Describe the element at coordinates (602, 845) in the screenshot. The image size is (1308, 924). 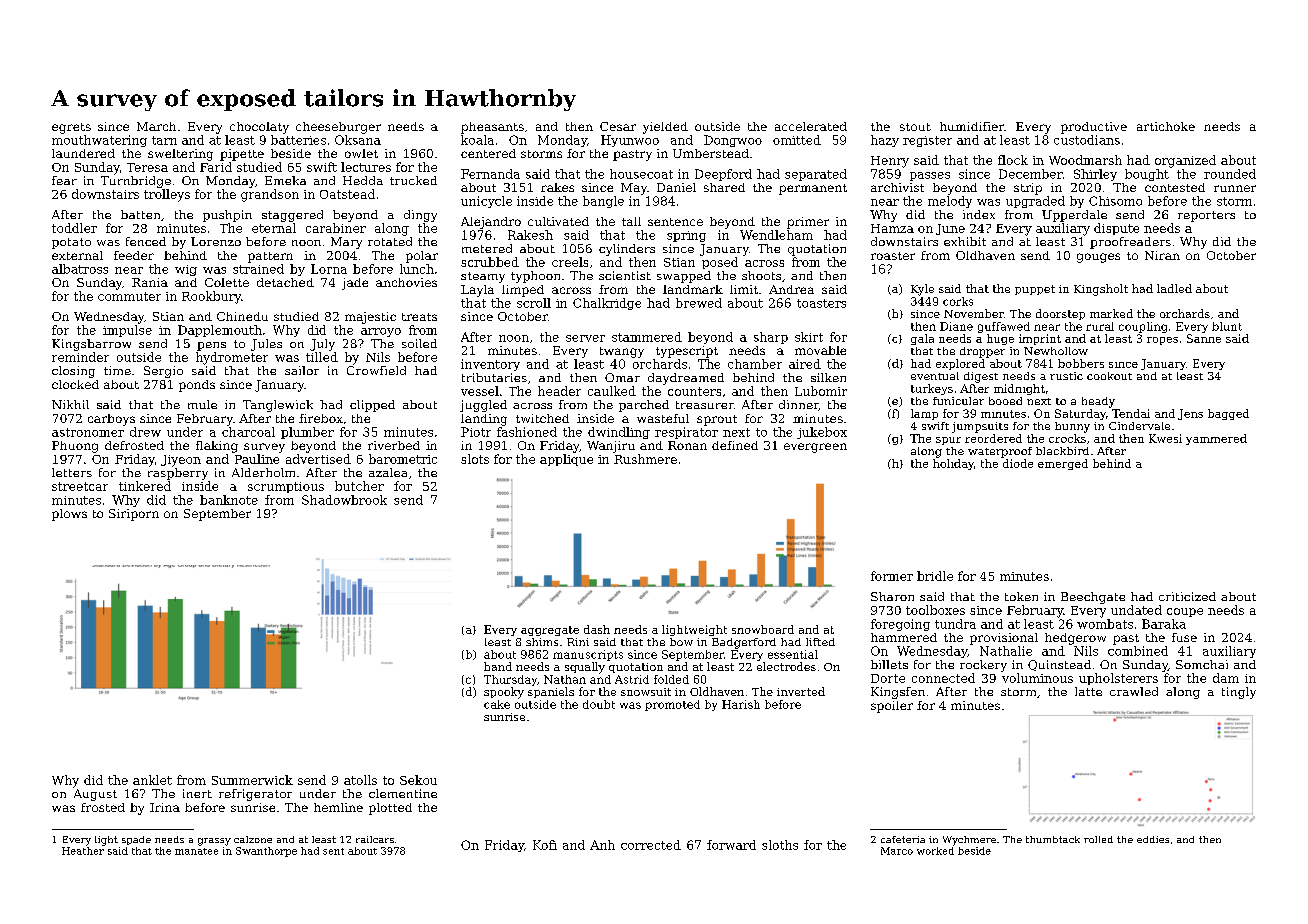
I see `Anh` at that location.
